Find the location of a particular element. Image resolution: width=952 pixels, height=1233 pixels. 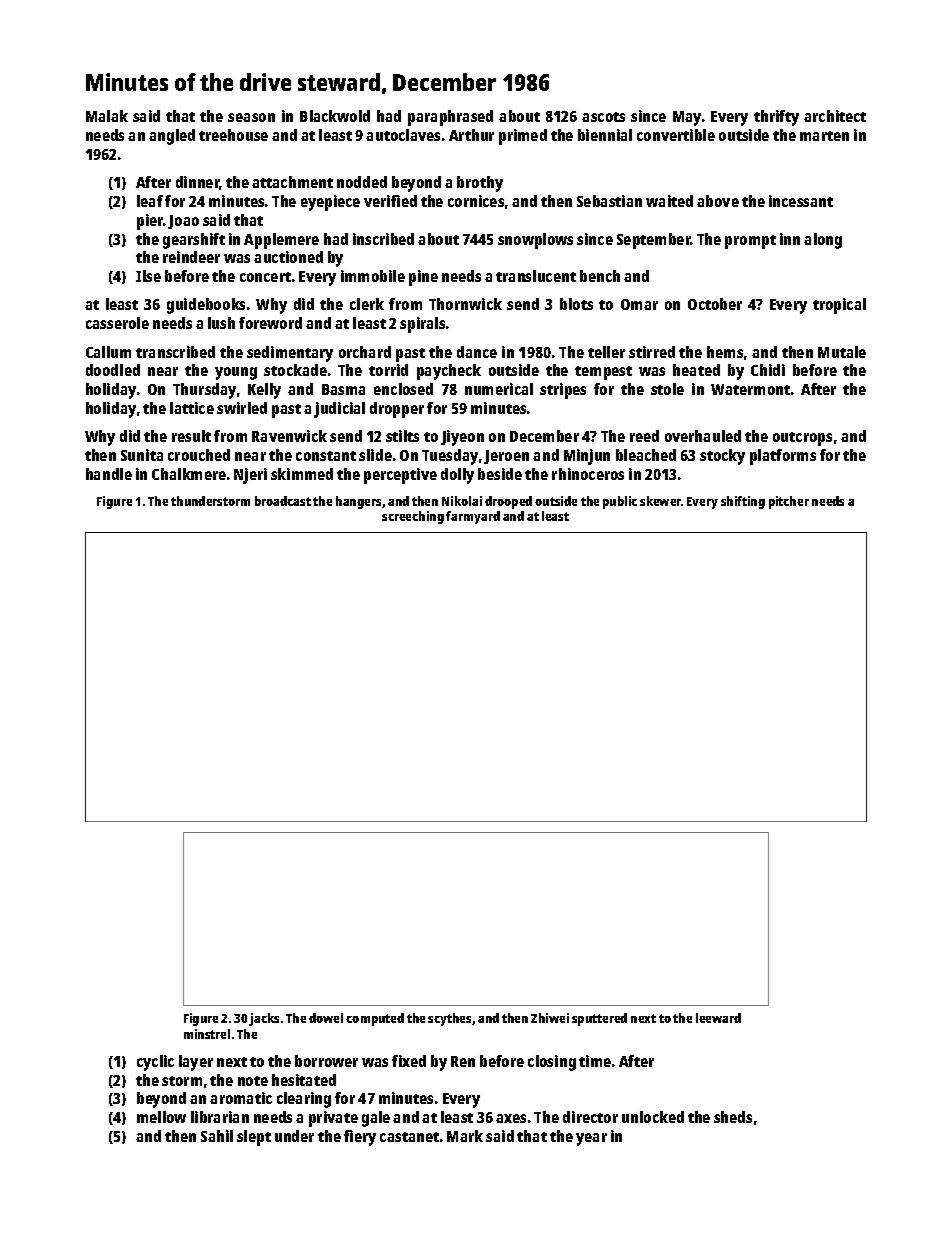

minstrel is located at coordinates (207, 1034).
